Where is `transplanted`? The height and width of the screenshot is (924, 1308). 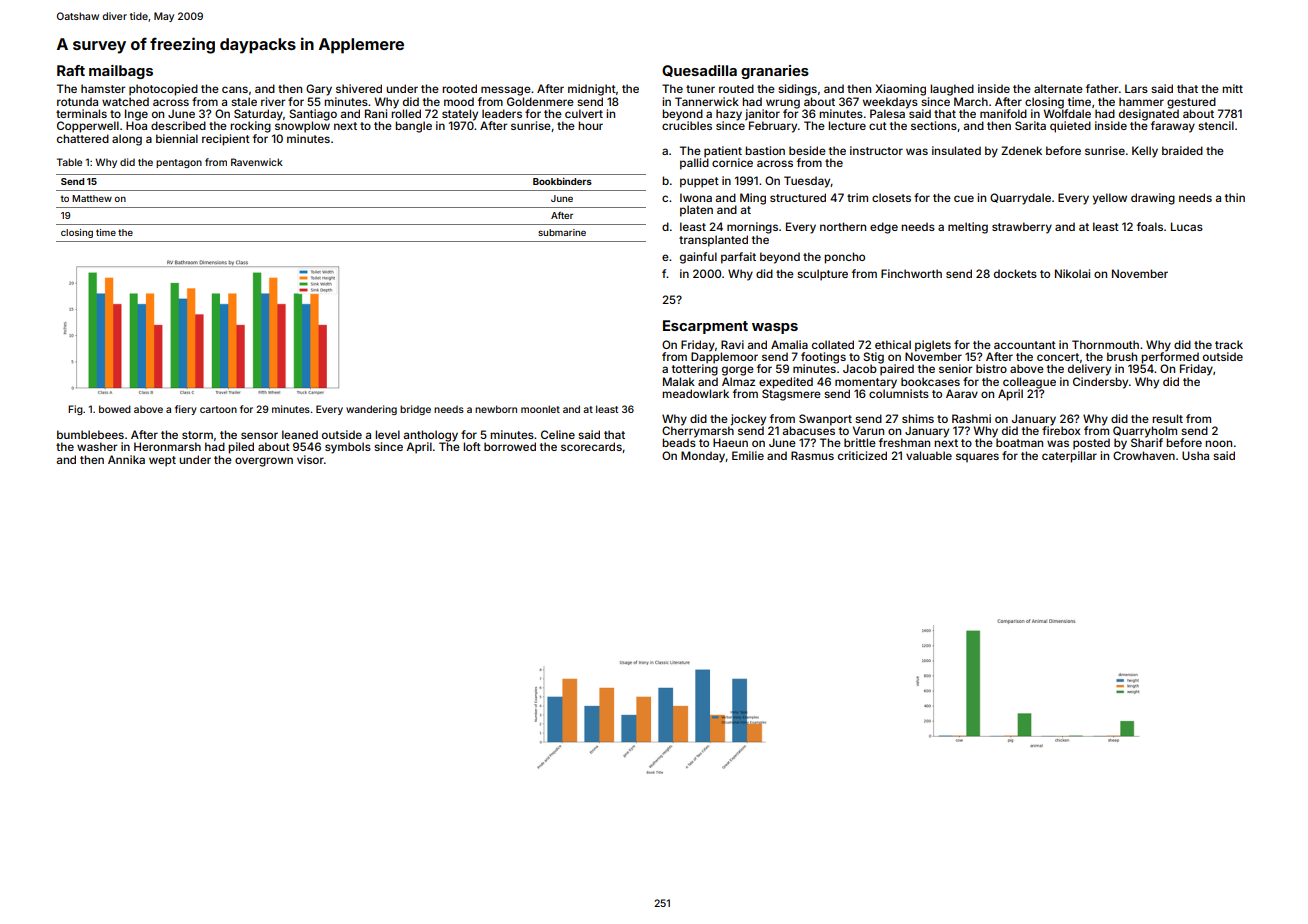
transplanted is located at coordinates (713, 241).
